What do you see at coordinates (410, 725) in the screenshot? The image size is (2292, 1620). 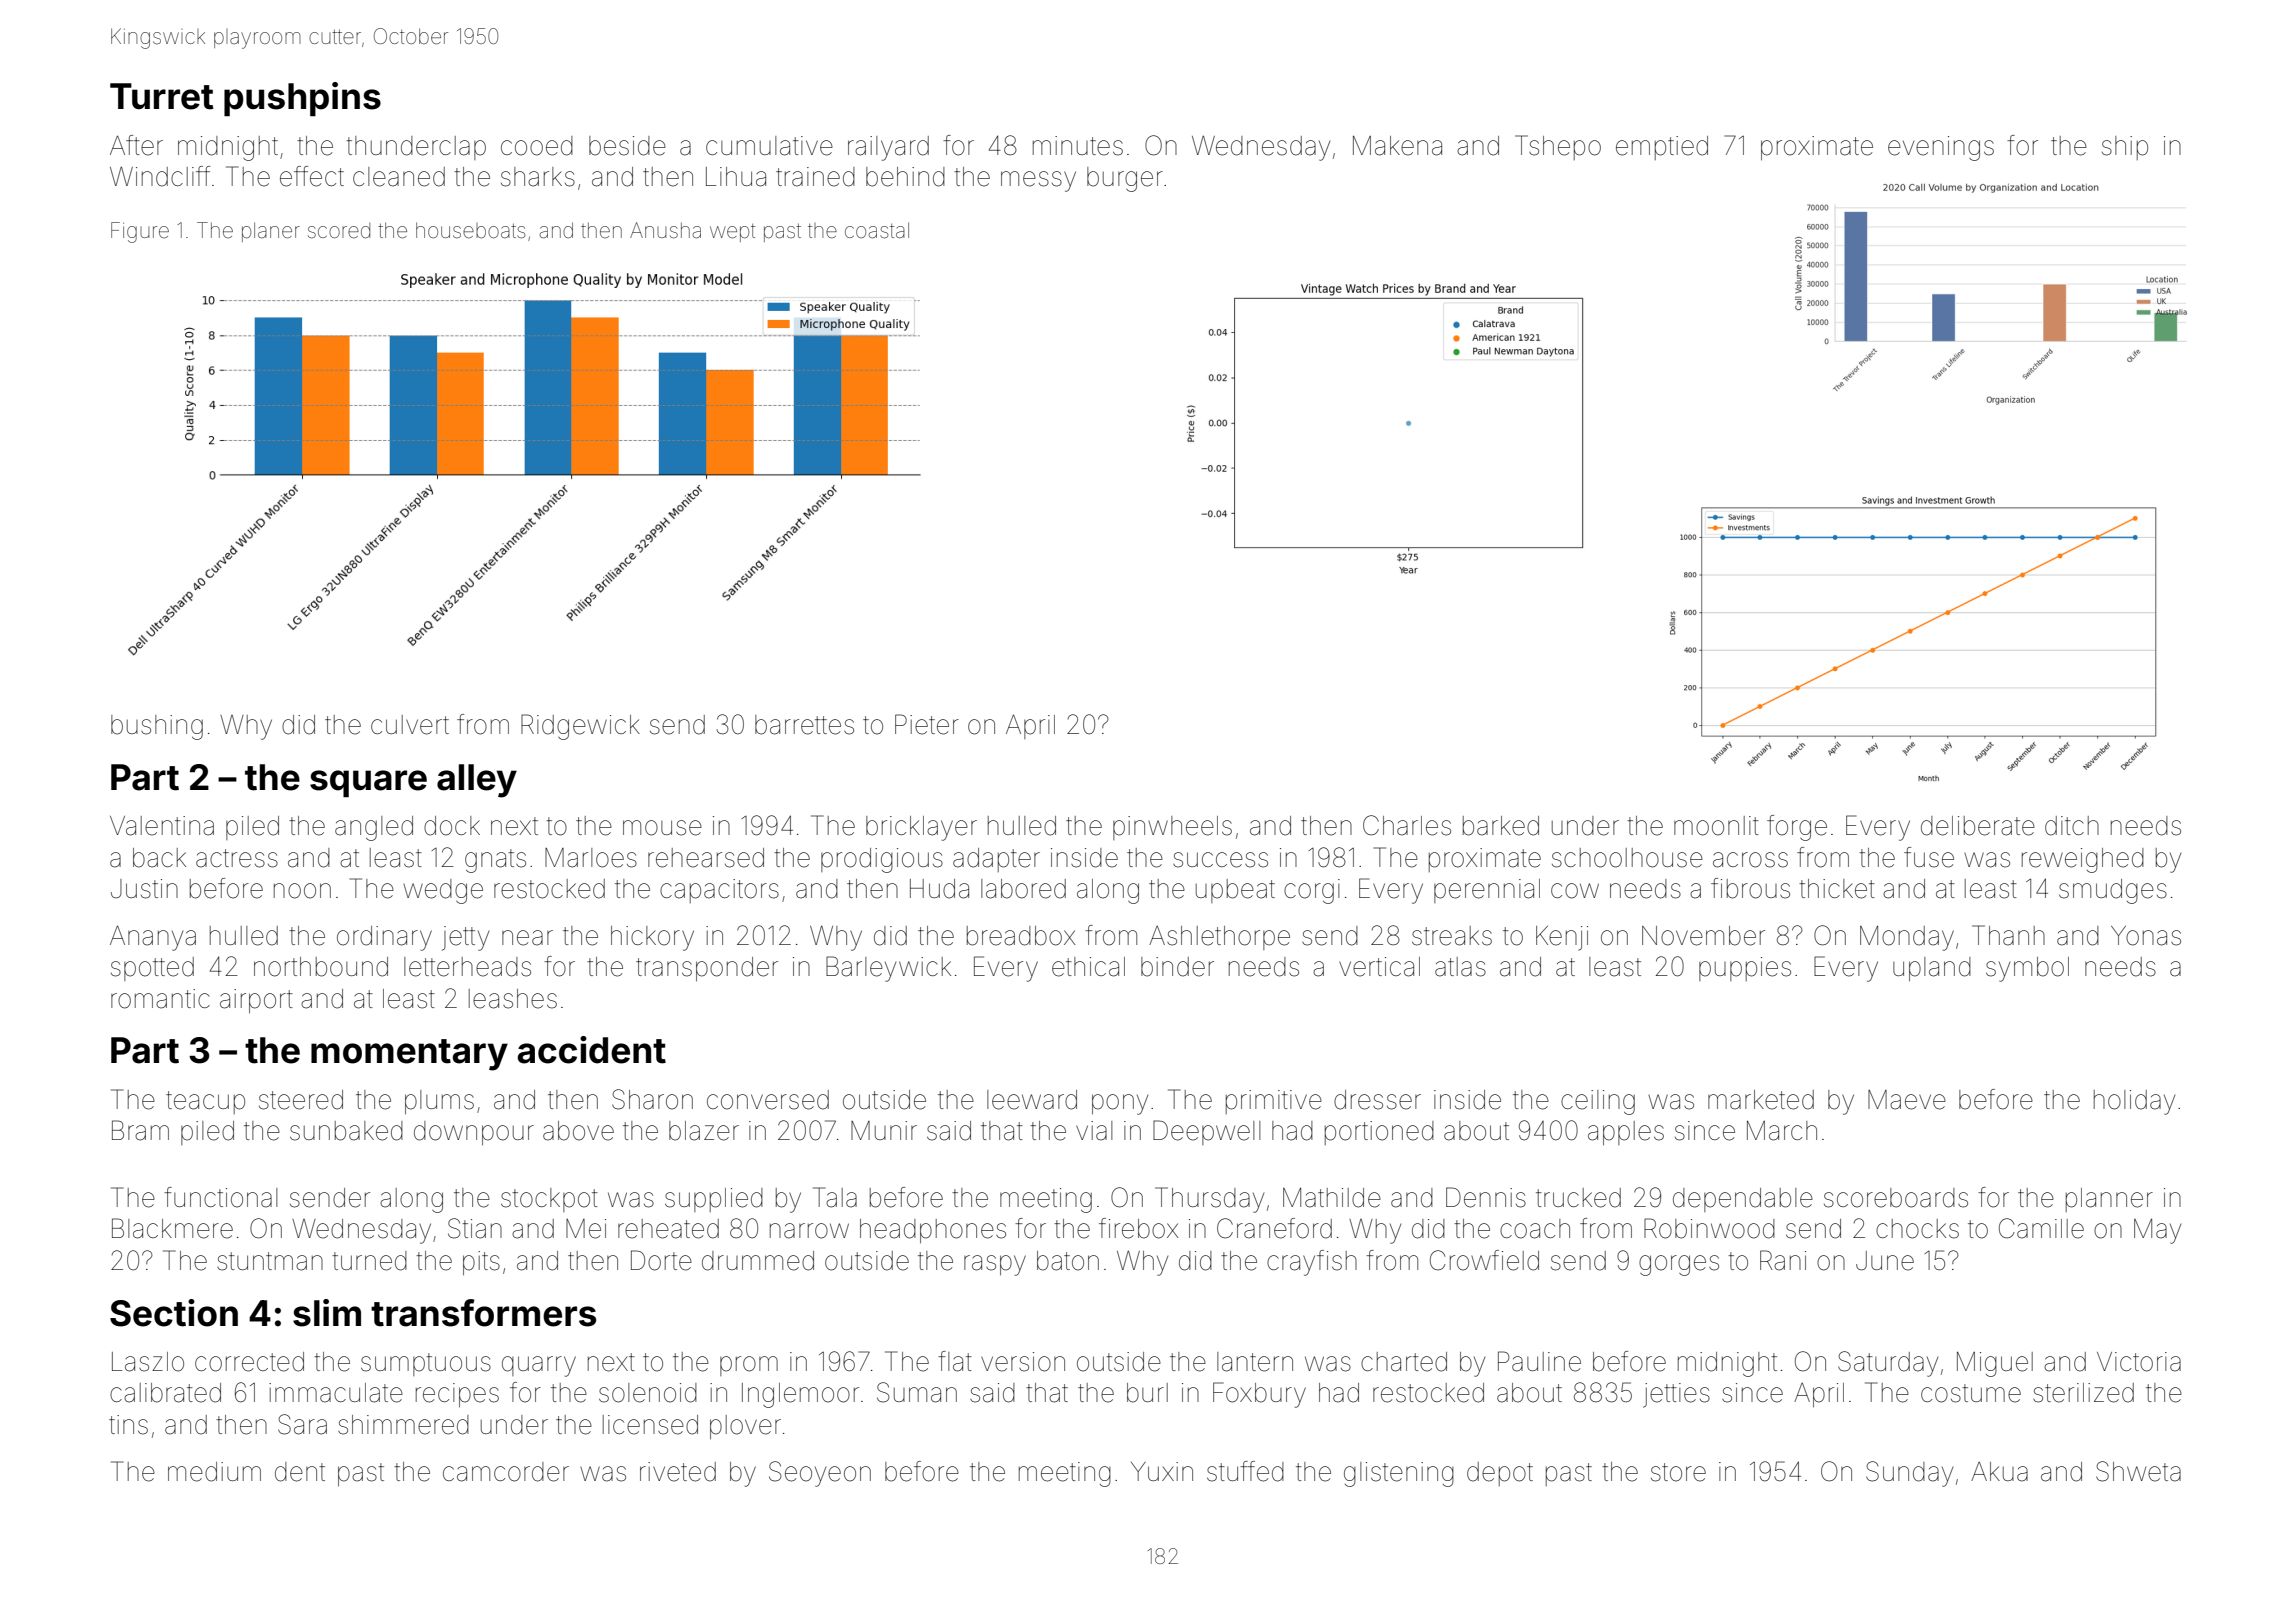 I see `culvert` at bounding box center [410, 725].
